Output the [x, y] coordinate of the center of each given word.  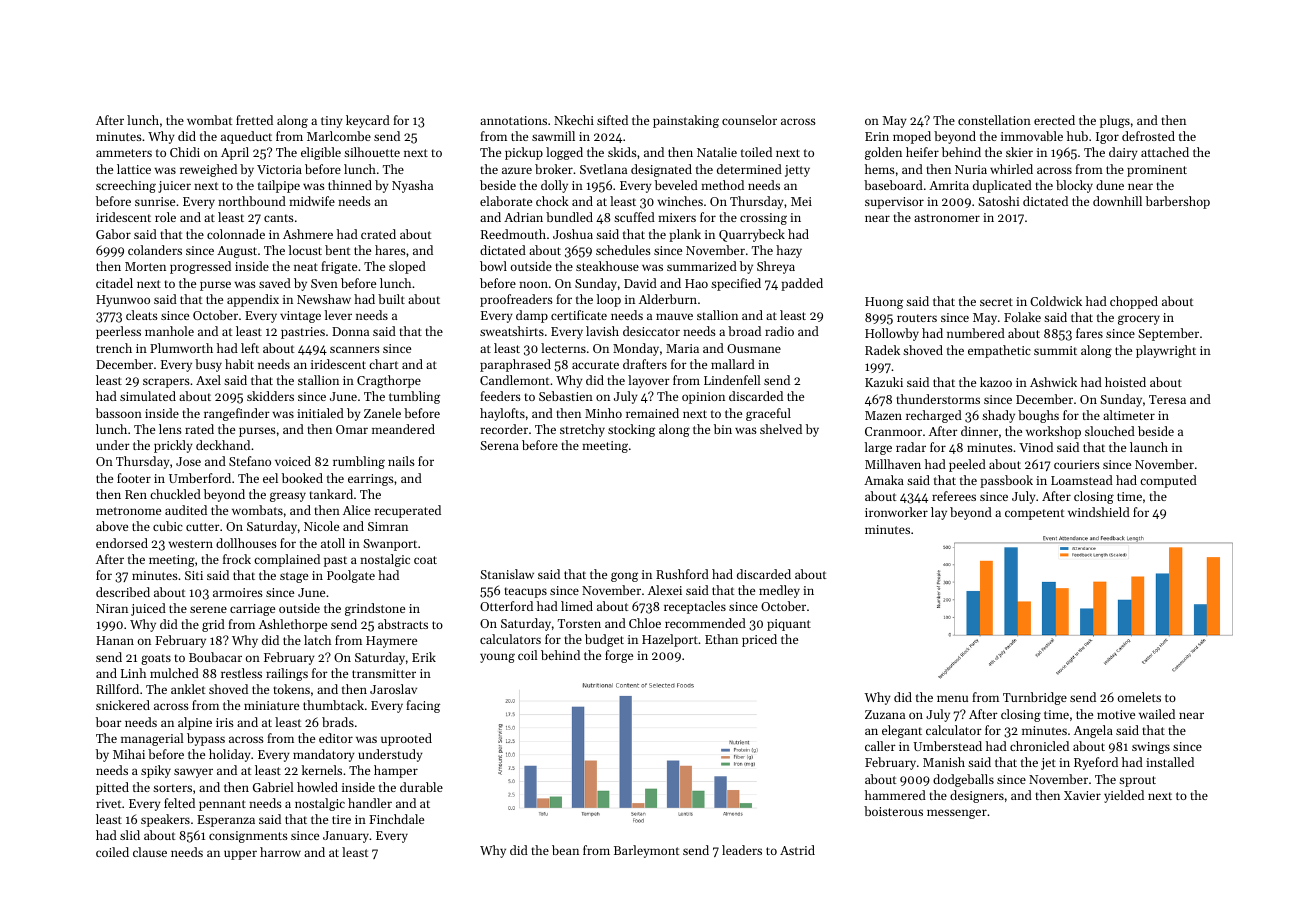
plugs [1115, 121]
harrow [280, 852]
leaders [742, 850]
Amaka [884, 480]
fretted [254, 120]
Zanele [382, 413]
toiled [756, 152]
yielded [1124, 796]
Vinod [1036, 447]
